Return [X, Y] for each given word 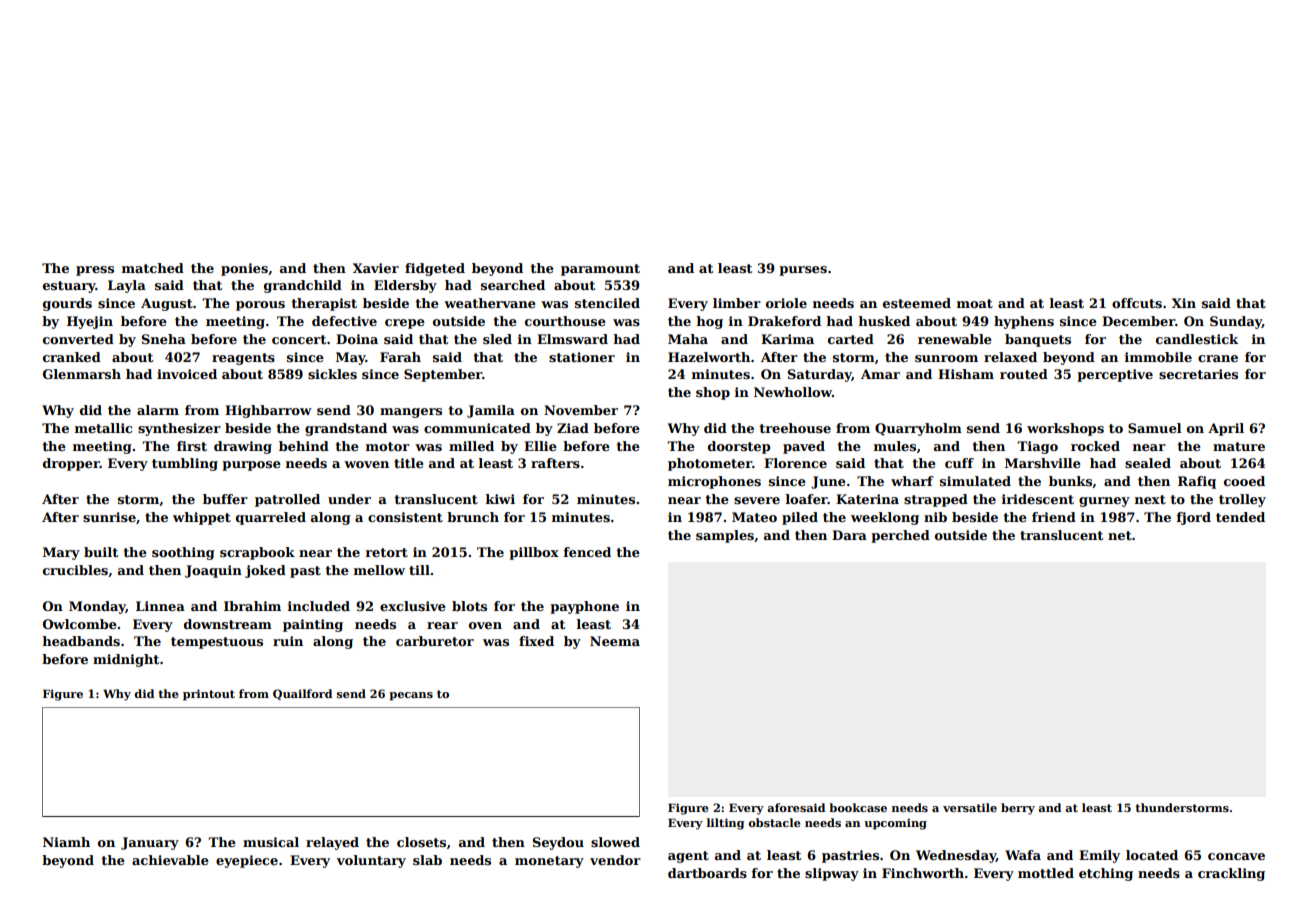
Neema [615, 641]
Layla [127, 286]
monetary [549, 862]
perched [900, 536]
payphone [584, 607]
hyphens [1024, 322]
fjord [1194, 518]
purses [803, 271]
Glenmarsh [82, 374]
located [1152, 855]
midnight [126, 660]
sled [497, 339]
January [150, 843]
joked [265, 571]
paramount [600, 270]
